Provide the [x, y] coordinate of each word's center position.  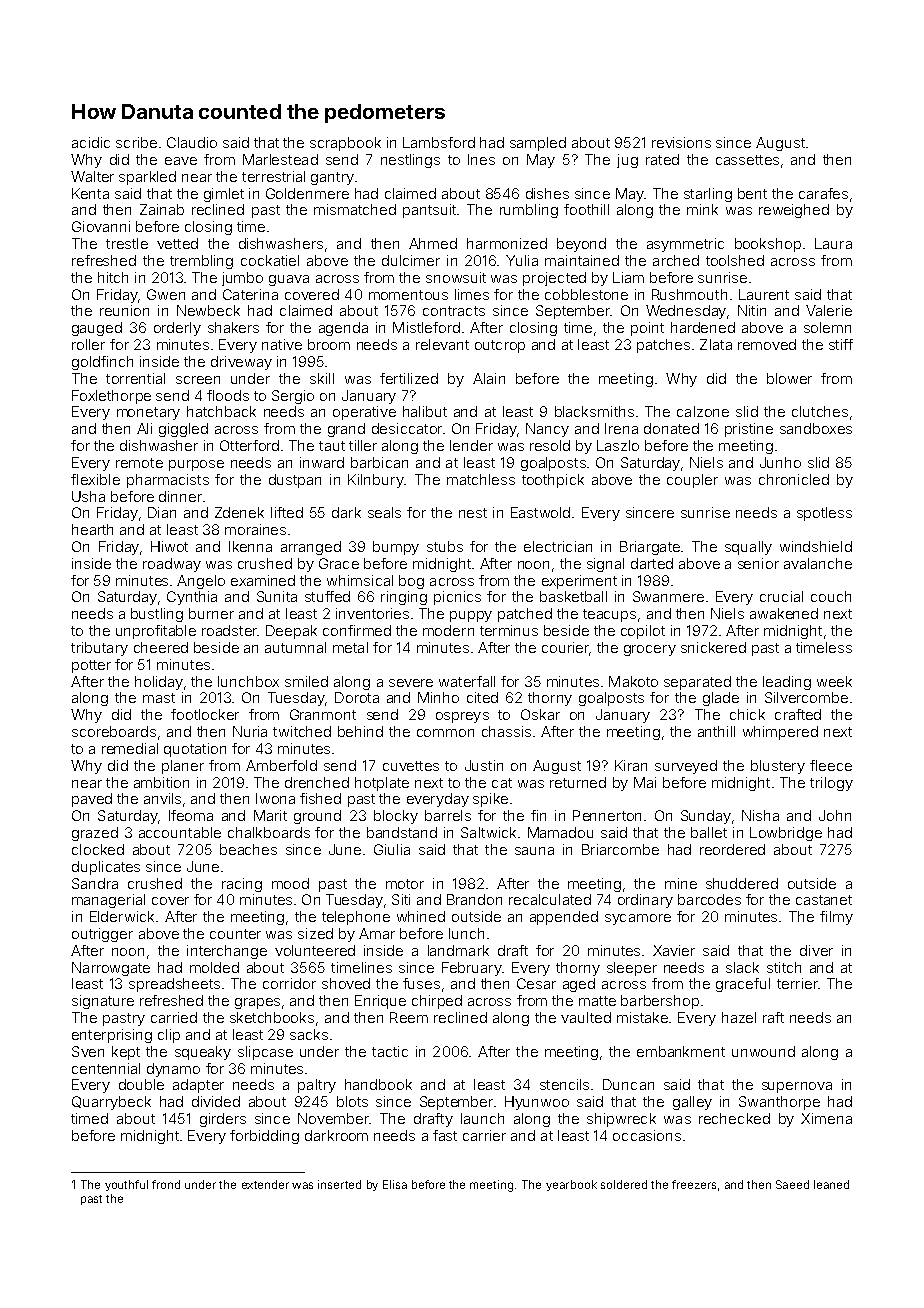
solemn [827, 327]
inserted [339, 1184]
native [282, 344]
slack [742, 967]
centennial [106, 1068]
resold [550, 445]
